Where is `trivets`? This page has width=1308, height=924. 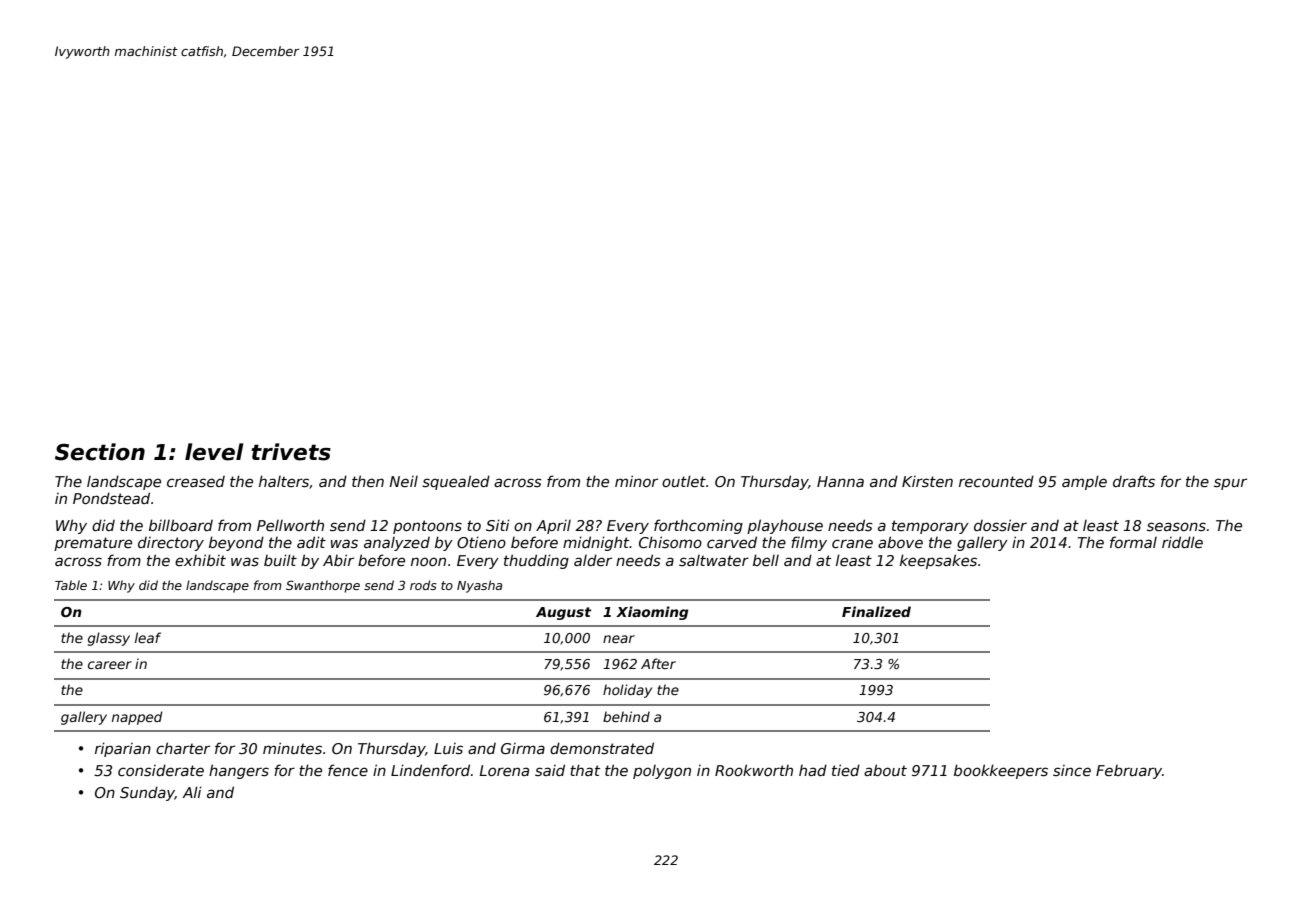
trivets is located at coordinates (291, 452).
